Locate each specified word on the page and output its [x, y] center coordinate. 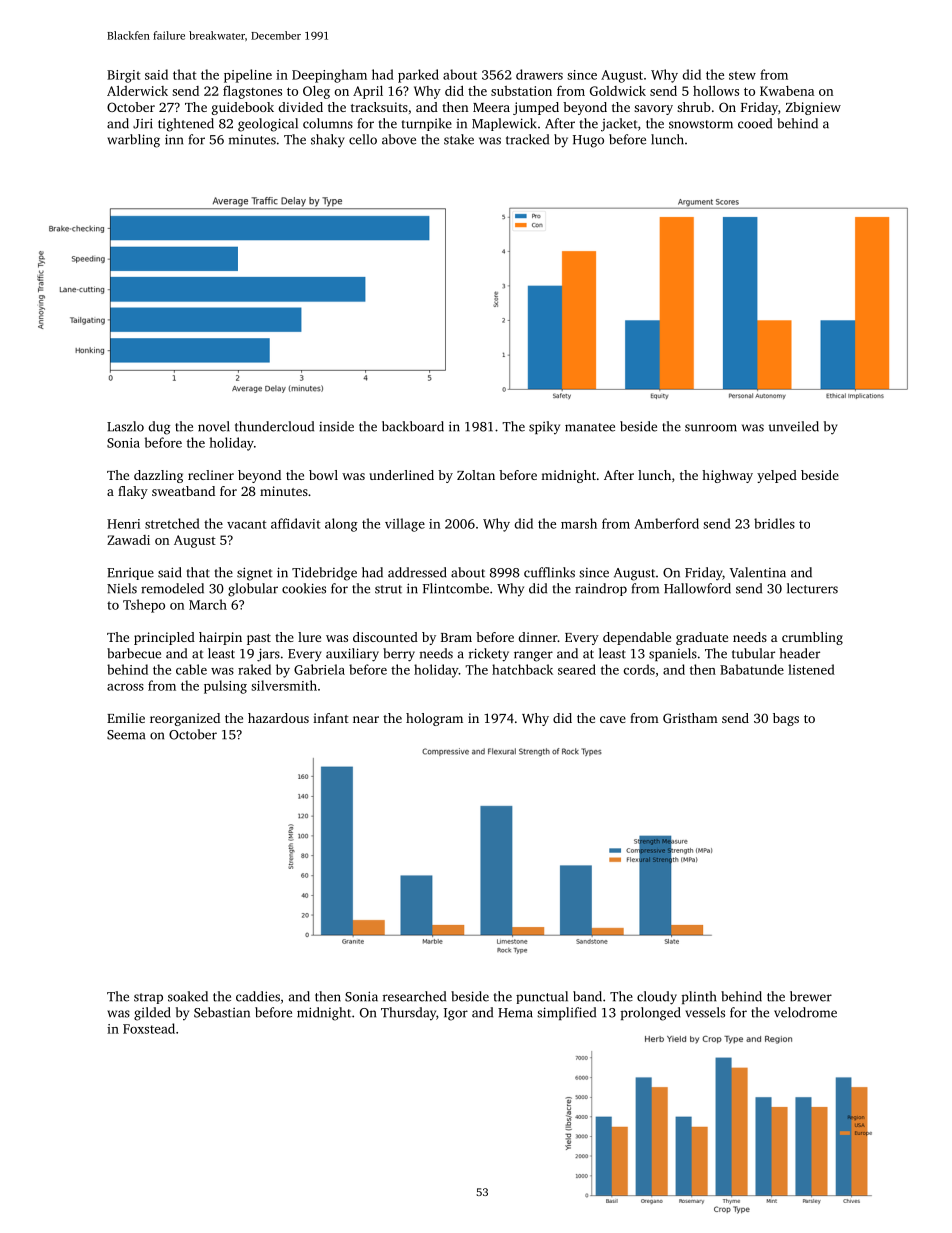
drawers [539, 74]
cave [613, 719]
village [405, 525]
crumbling [812, 638]
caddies [258, 996]
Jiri [143, 123]
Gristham [690, 718]
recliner [211, 475]
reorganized [185, 719]
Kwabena [787, 91]
